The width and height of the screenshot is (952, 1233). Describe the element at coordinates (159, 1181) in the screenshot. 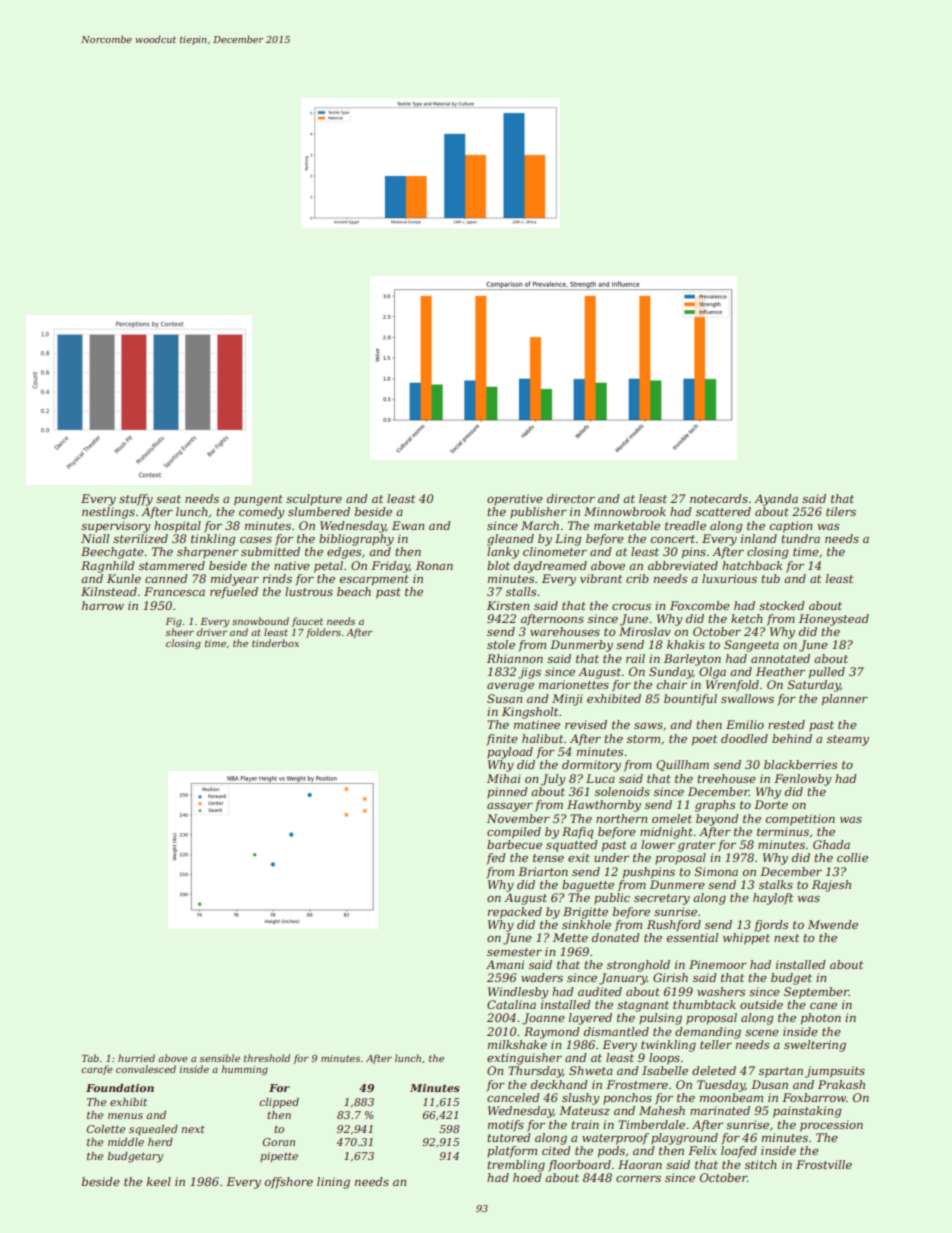

I see `keel` at that location.
